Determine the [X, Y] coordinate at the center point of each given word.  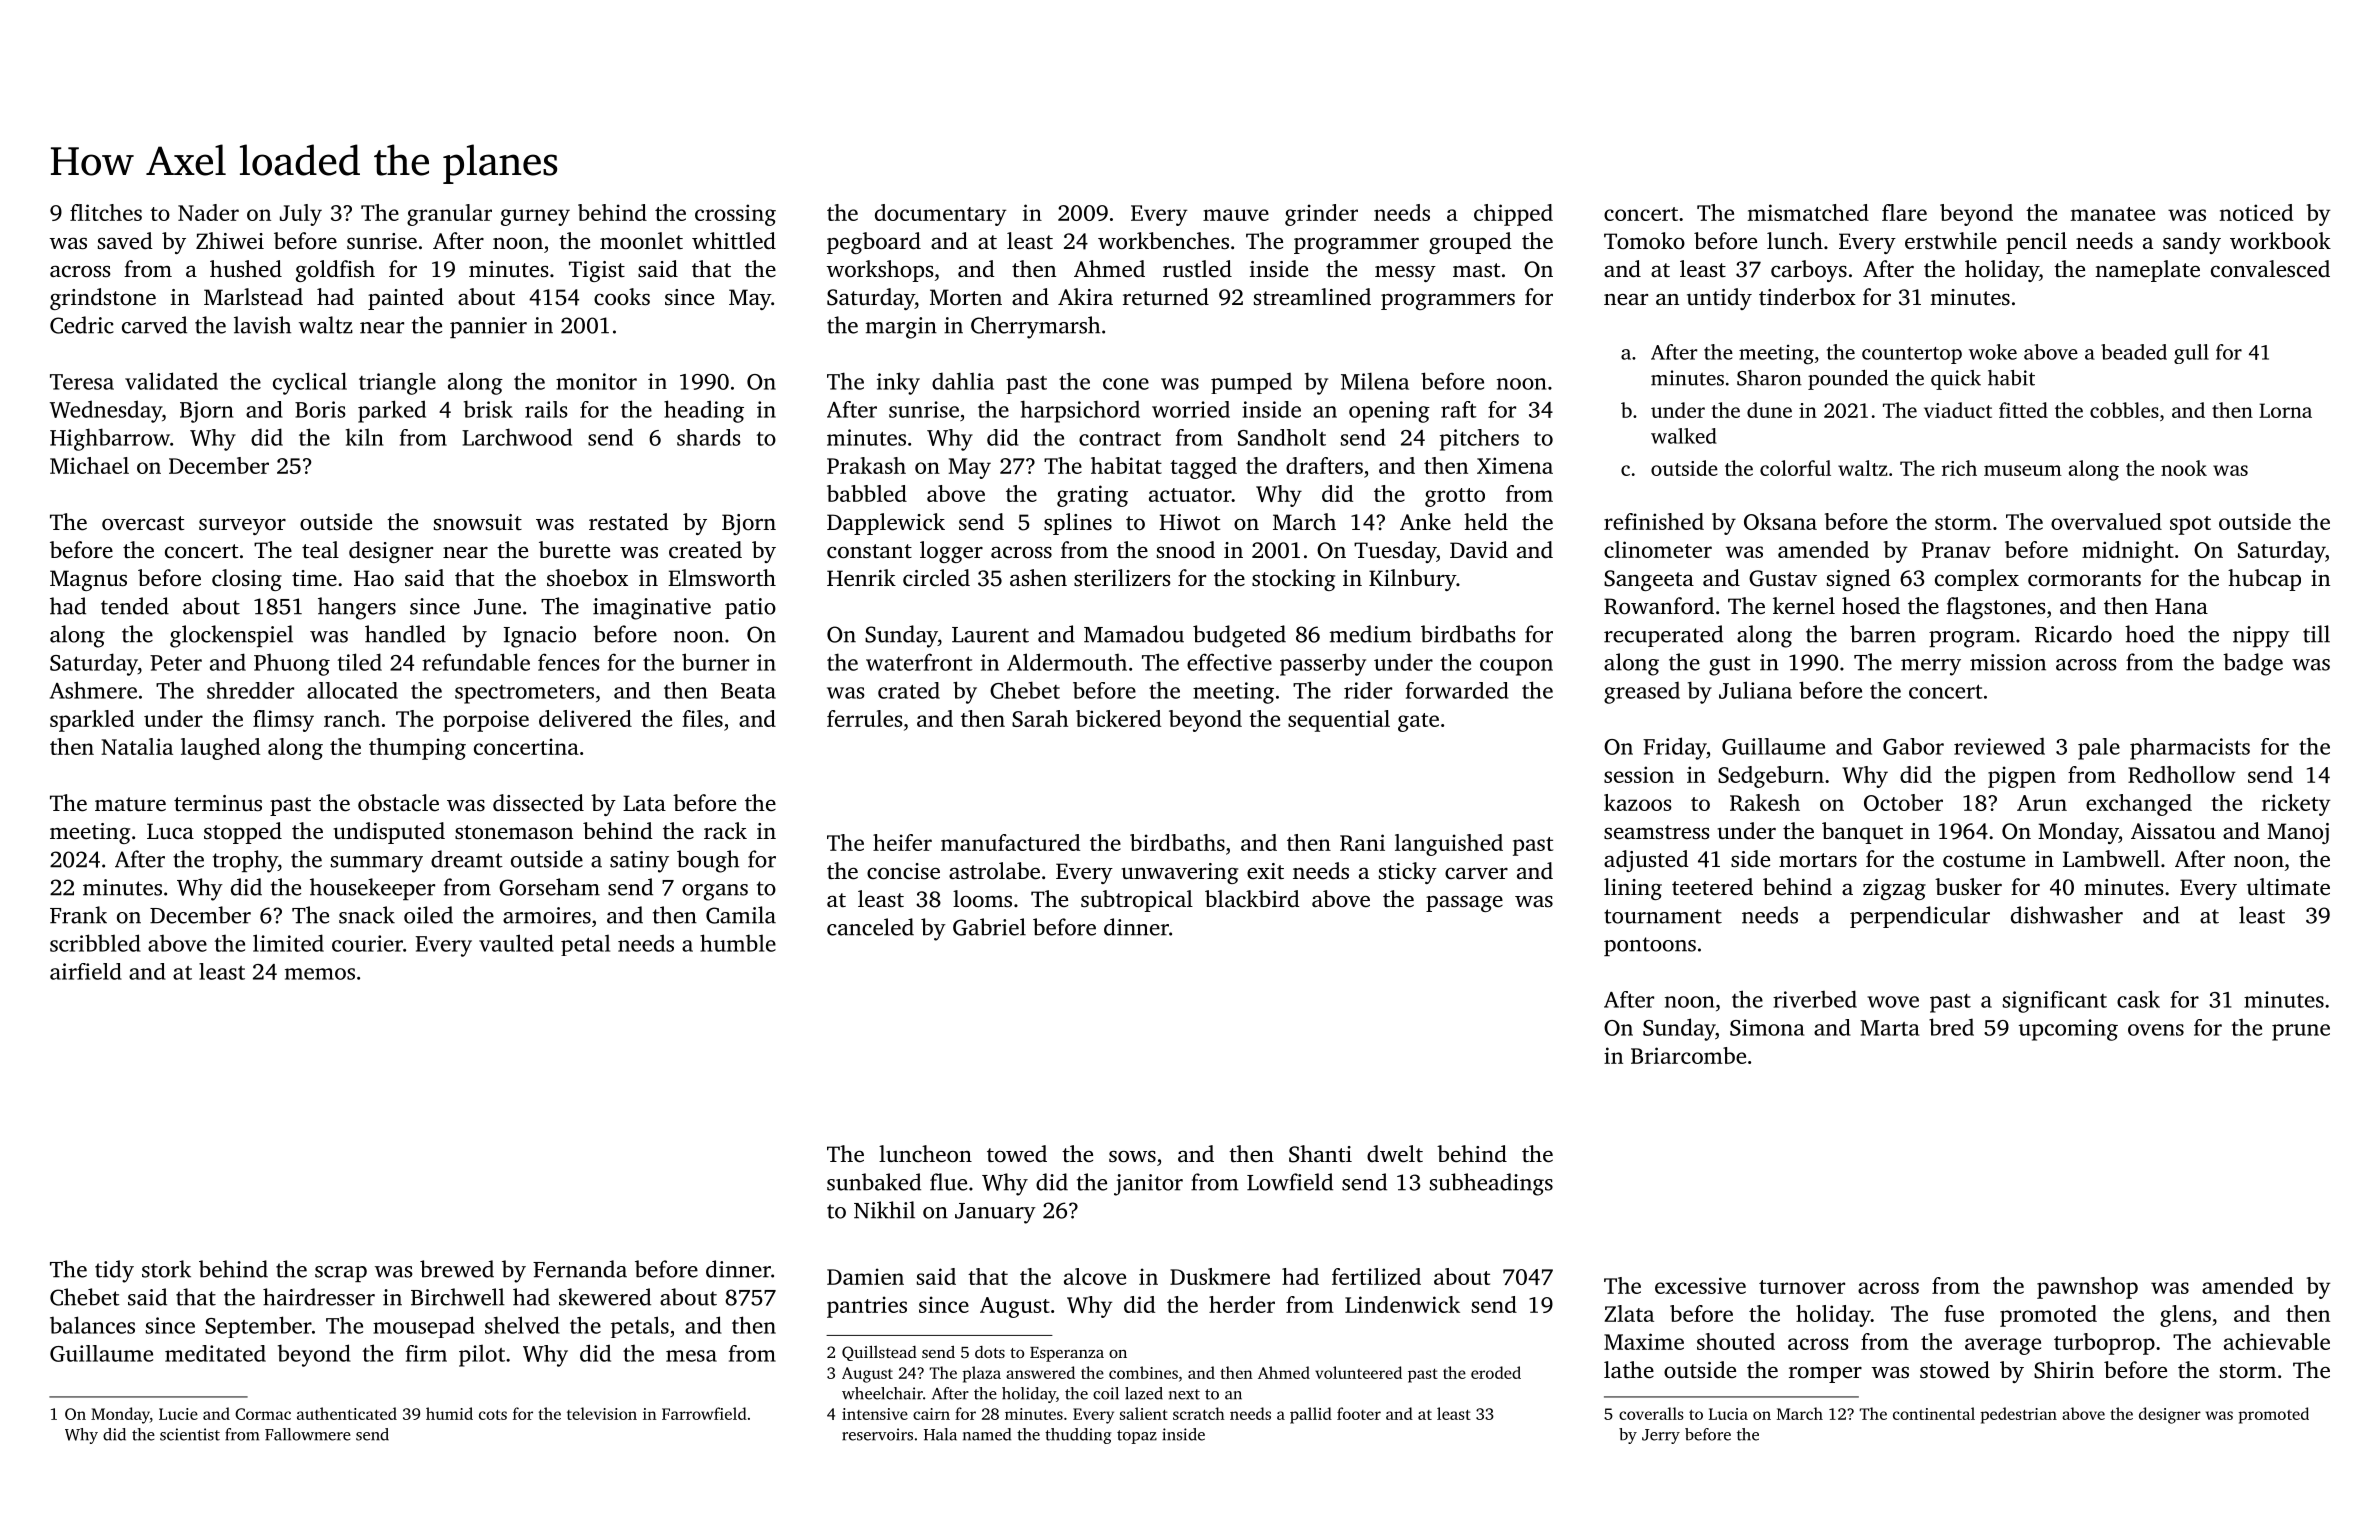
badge [2253, 664]
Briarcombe [1688, 1055]
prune [2301, 1032]
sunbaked [874, 1182]
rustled [1197, 269]
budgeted [1239, 636]
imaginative [652, 609]
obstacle [398, 803]
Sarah [1040, 718]
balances [92, 1325]
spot [2190, 525]
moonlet [641, 240]
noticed [2256, 212]
